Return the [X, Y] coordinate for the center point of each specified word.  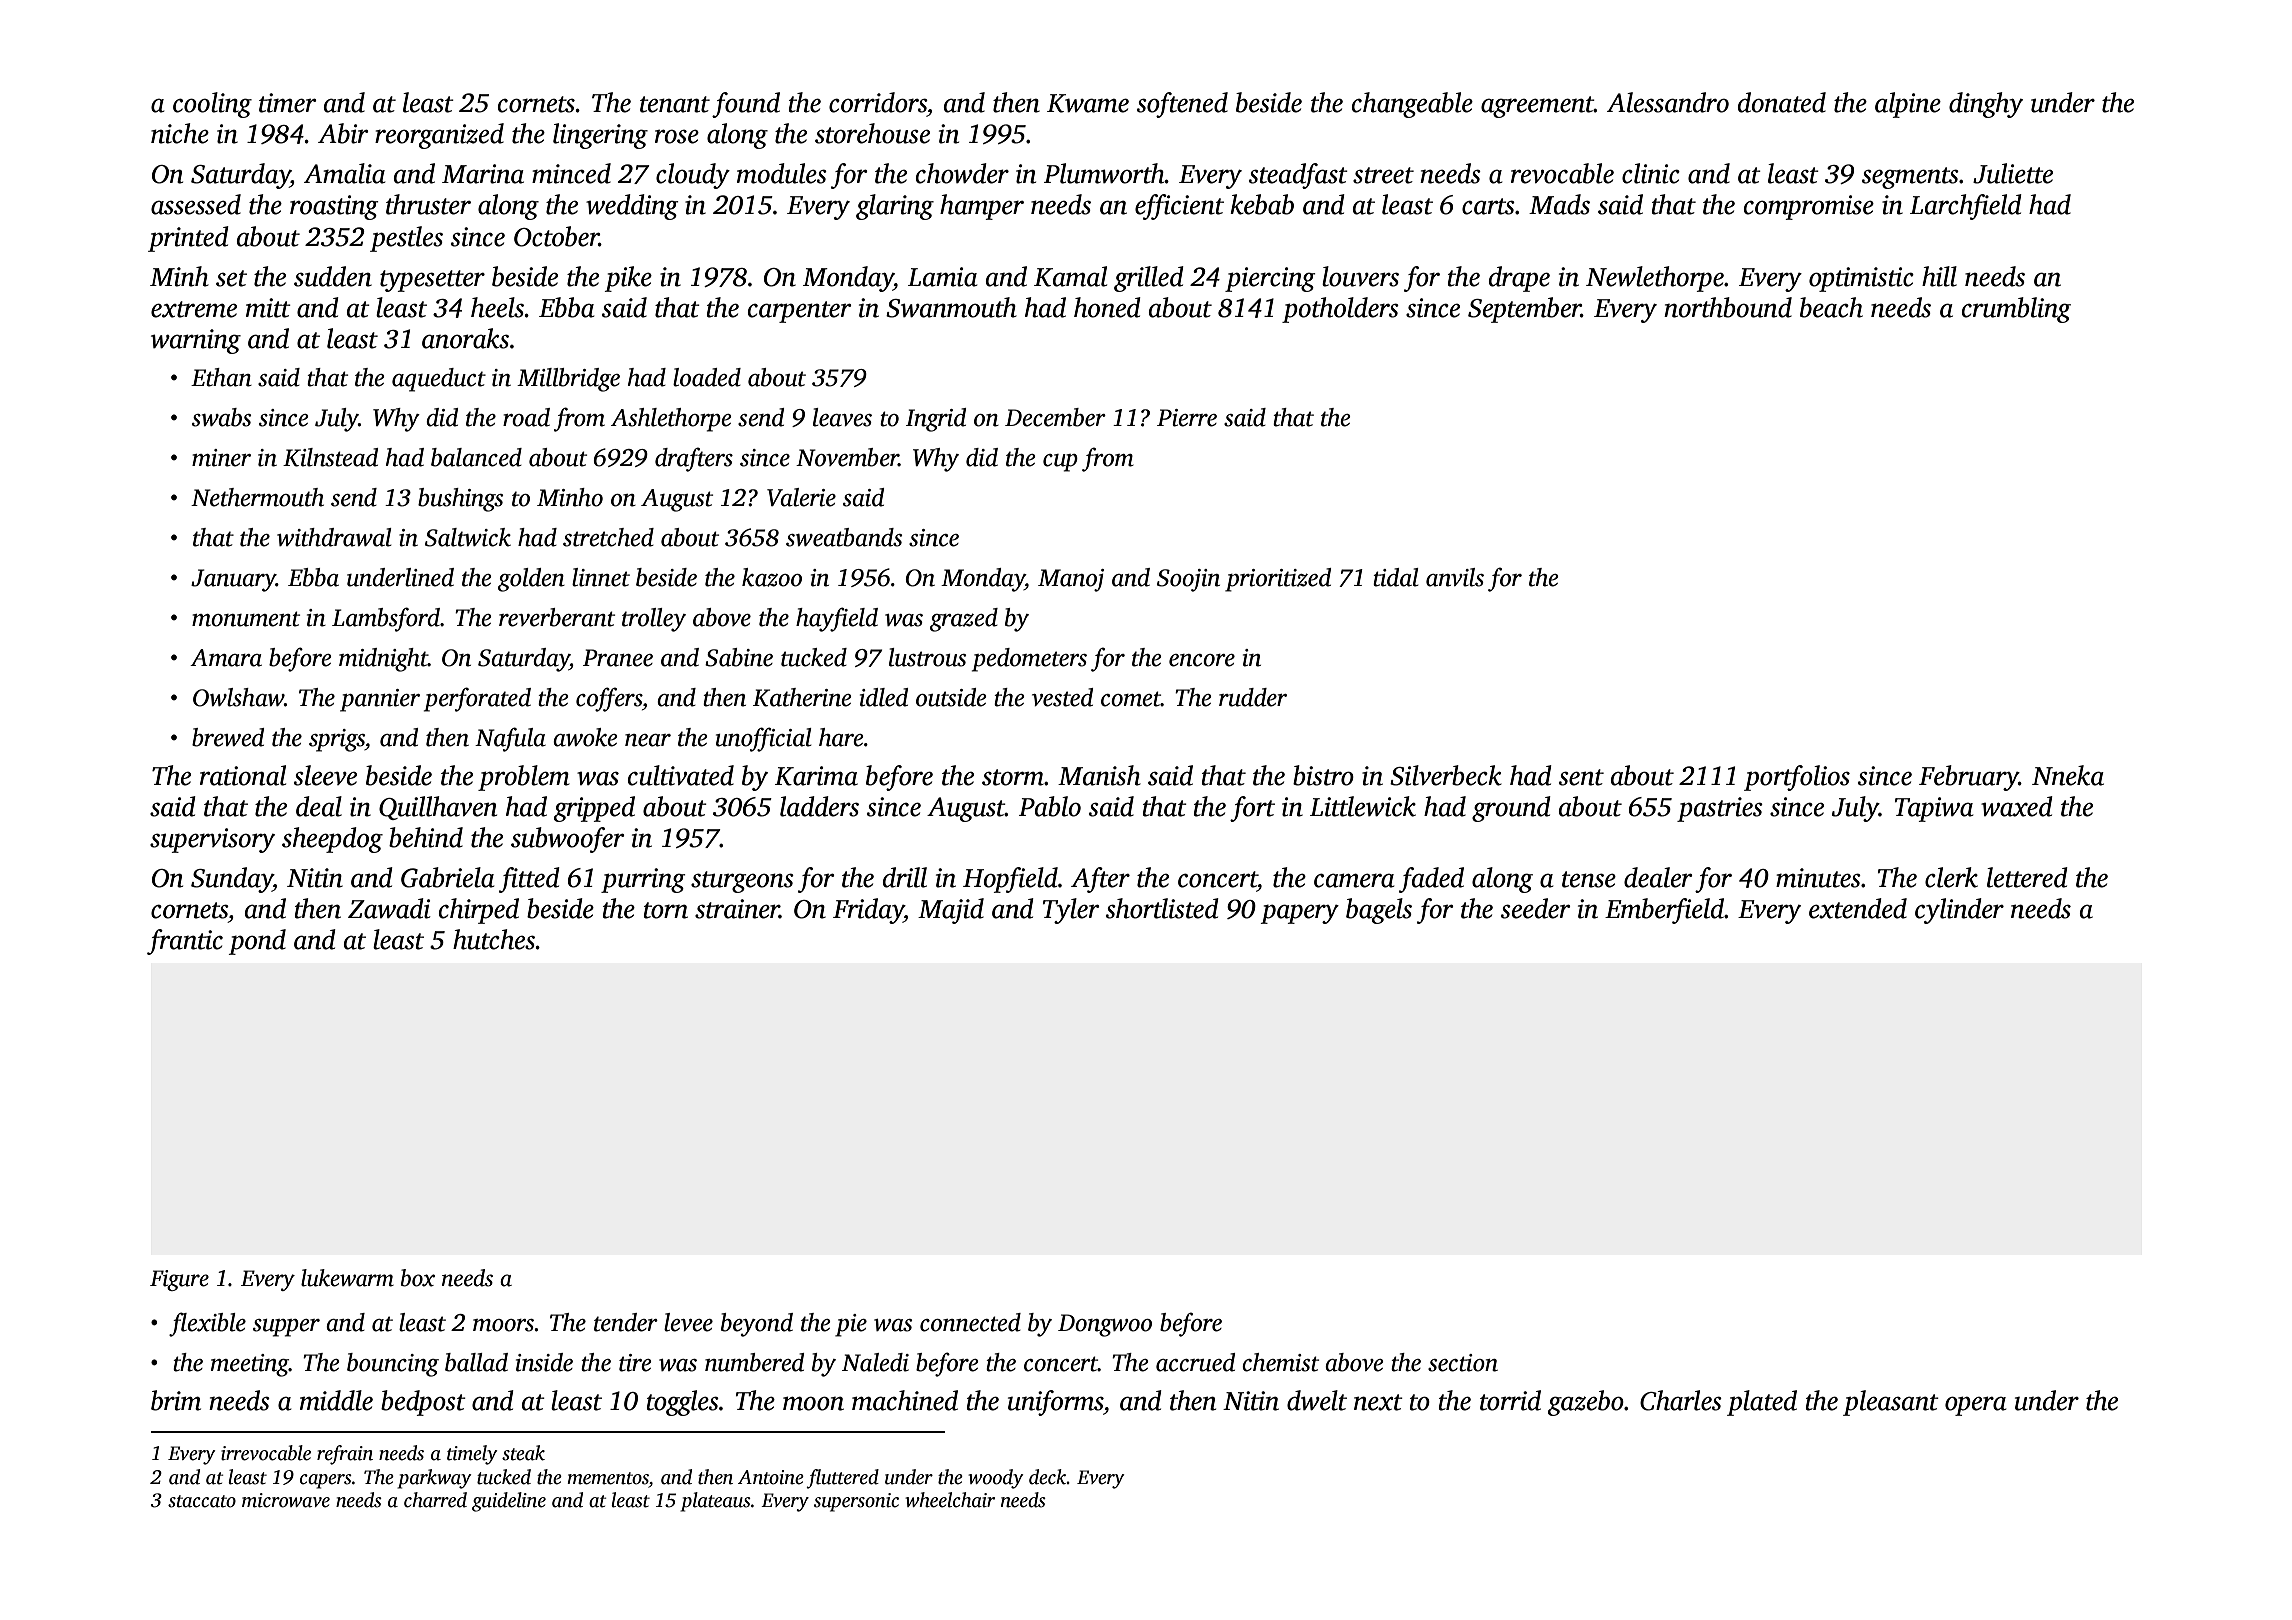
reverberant [557, 617]
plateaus [715, 1502]
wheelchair [950, 1500]
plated [1762, 1403]
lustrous [927, 657]
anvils [1455, 577]
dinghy [1986, 105]
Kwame [1088, 103]
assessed [196, 204]
